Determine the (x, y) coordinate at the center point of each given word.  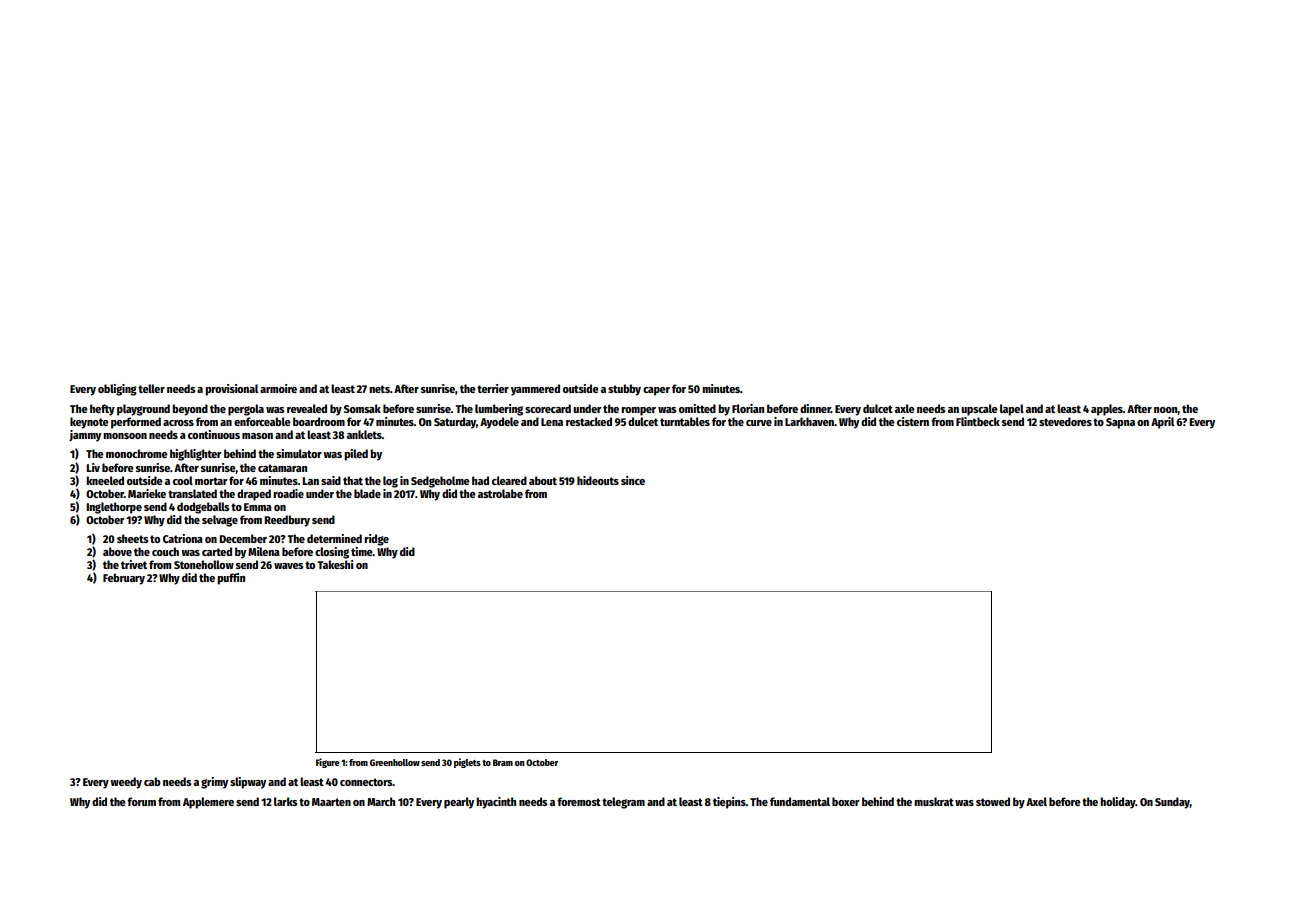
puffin (231, 579)
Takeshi (335, 564)
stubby (624, 390)
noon (1166, 411)
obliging (117, 390)
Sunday (1172, 803)
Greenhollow (395, 762)
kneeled (105, 480)
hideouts (598, 480)
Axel (1036, 801)
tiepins (729, 803)
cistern (913, 421)
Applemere (208, 803)
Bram (503, 762)
